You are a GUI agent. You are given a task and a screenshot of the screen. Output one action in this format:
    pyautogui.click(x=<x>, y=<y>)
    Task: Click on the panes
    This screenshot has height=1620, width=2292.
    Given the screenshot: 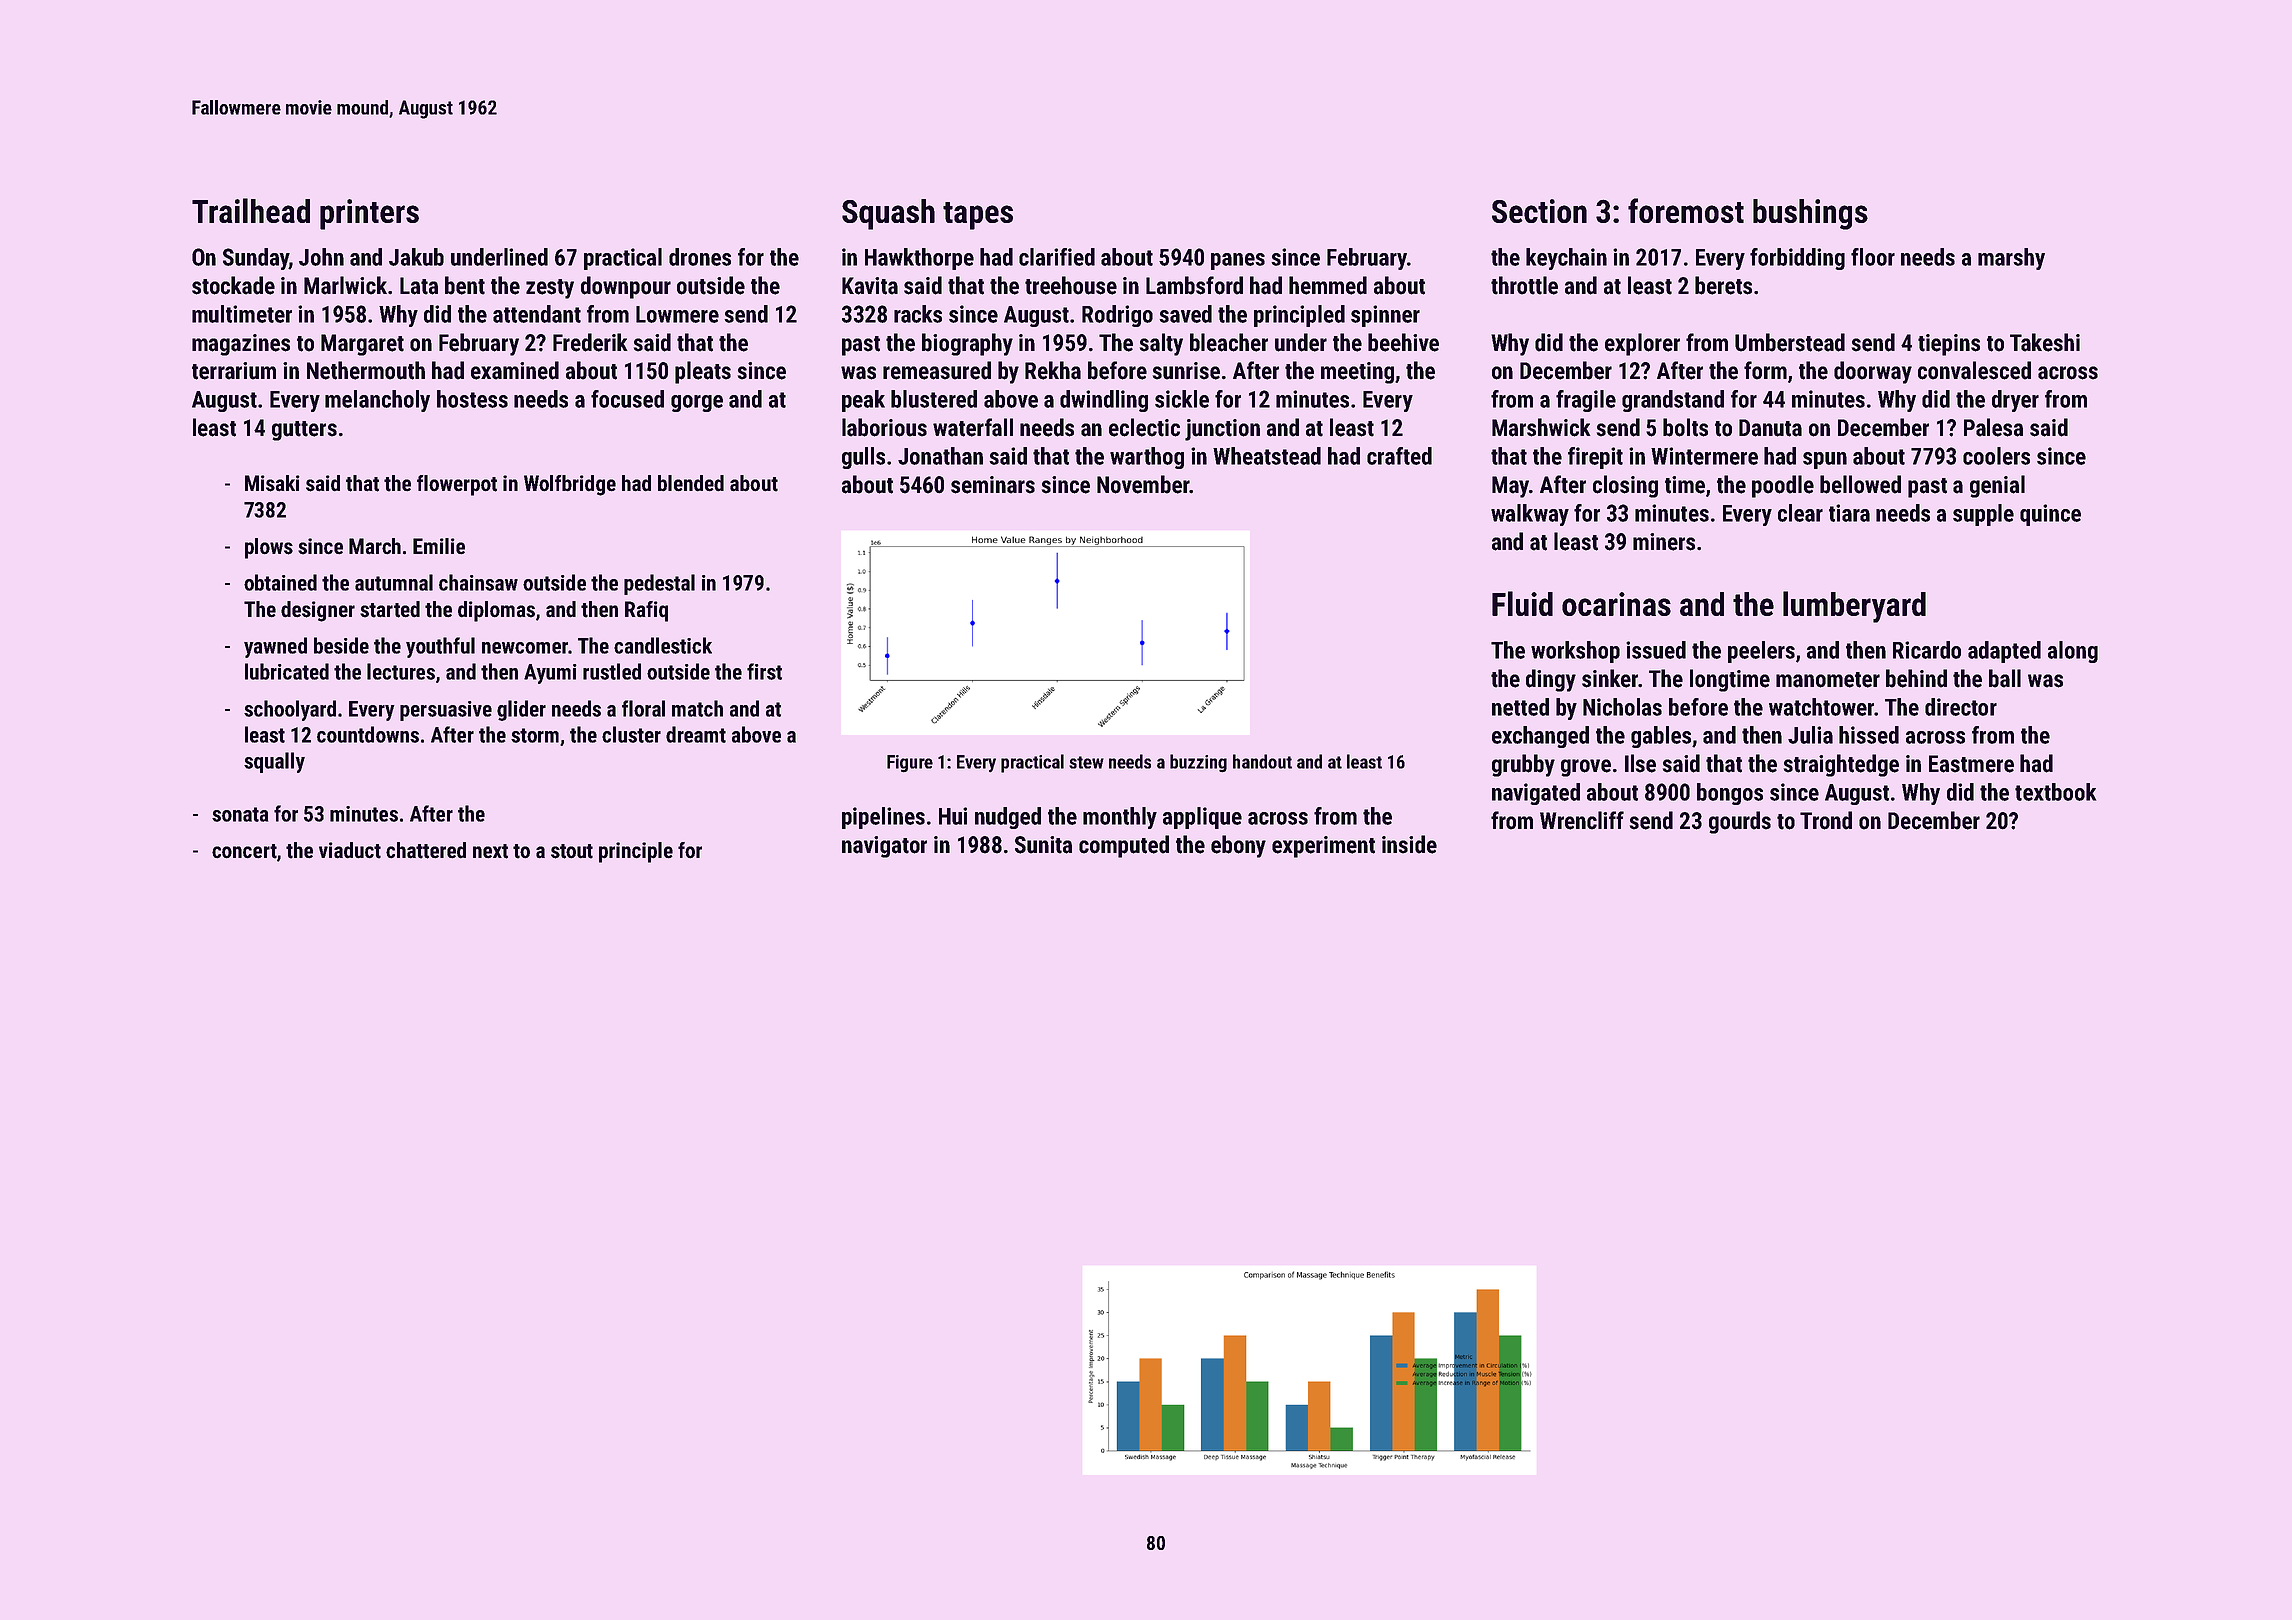 What is the action you would take?
    pyautogui.click(x=1238, y=261)
